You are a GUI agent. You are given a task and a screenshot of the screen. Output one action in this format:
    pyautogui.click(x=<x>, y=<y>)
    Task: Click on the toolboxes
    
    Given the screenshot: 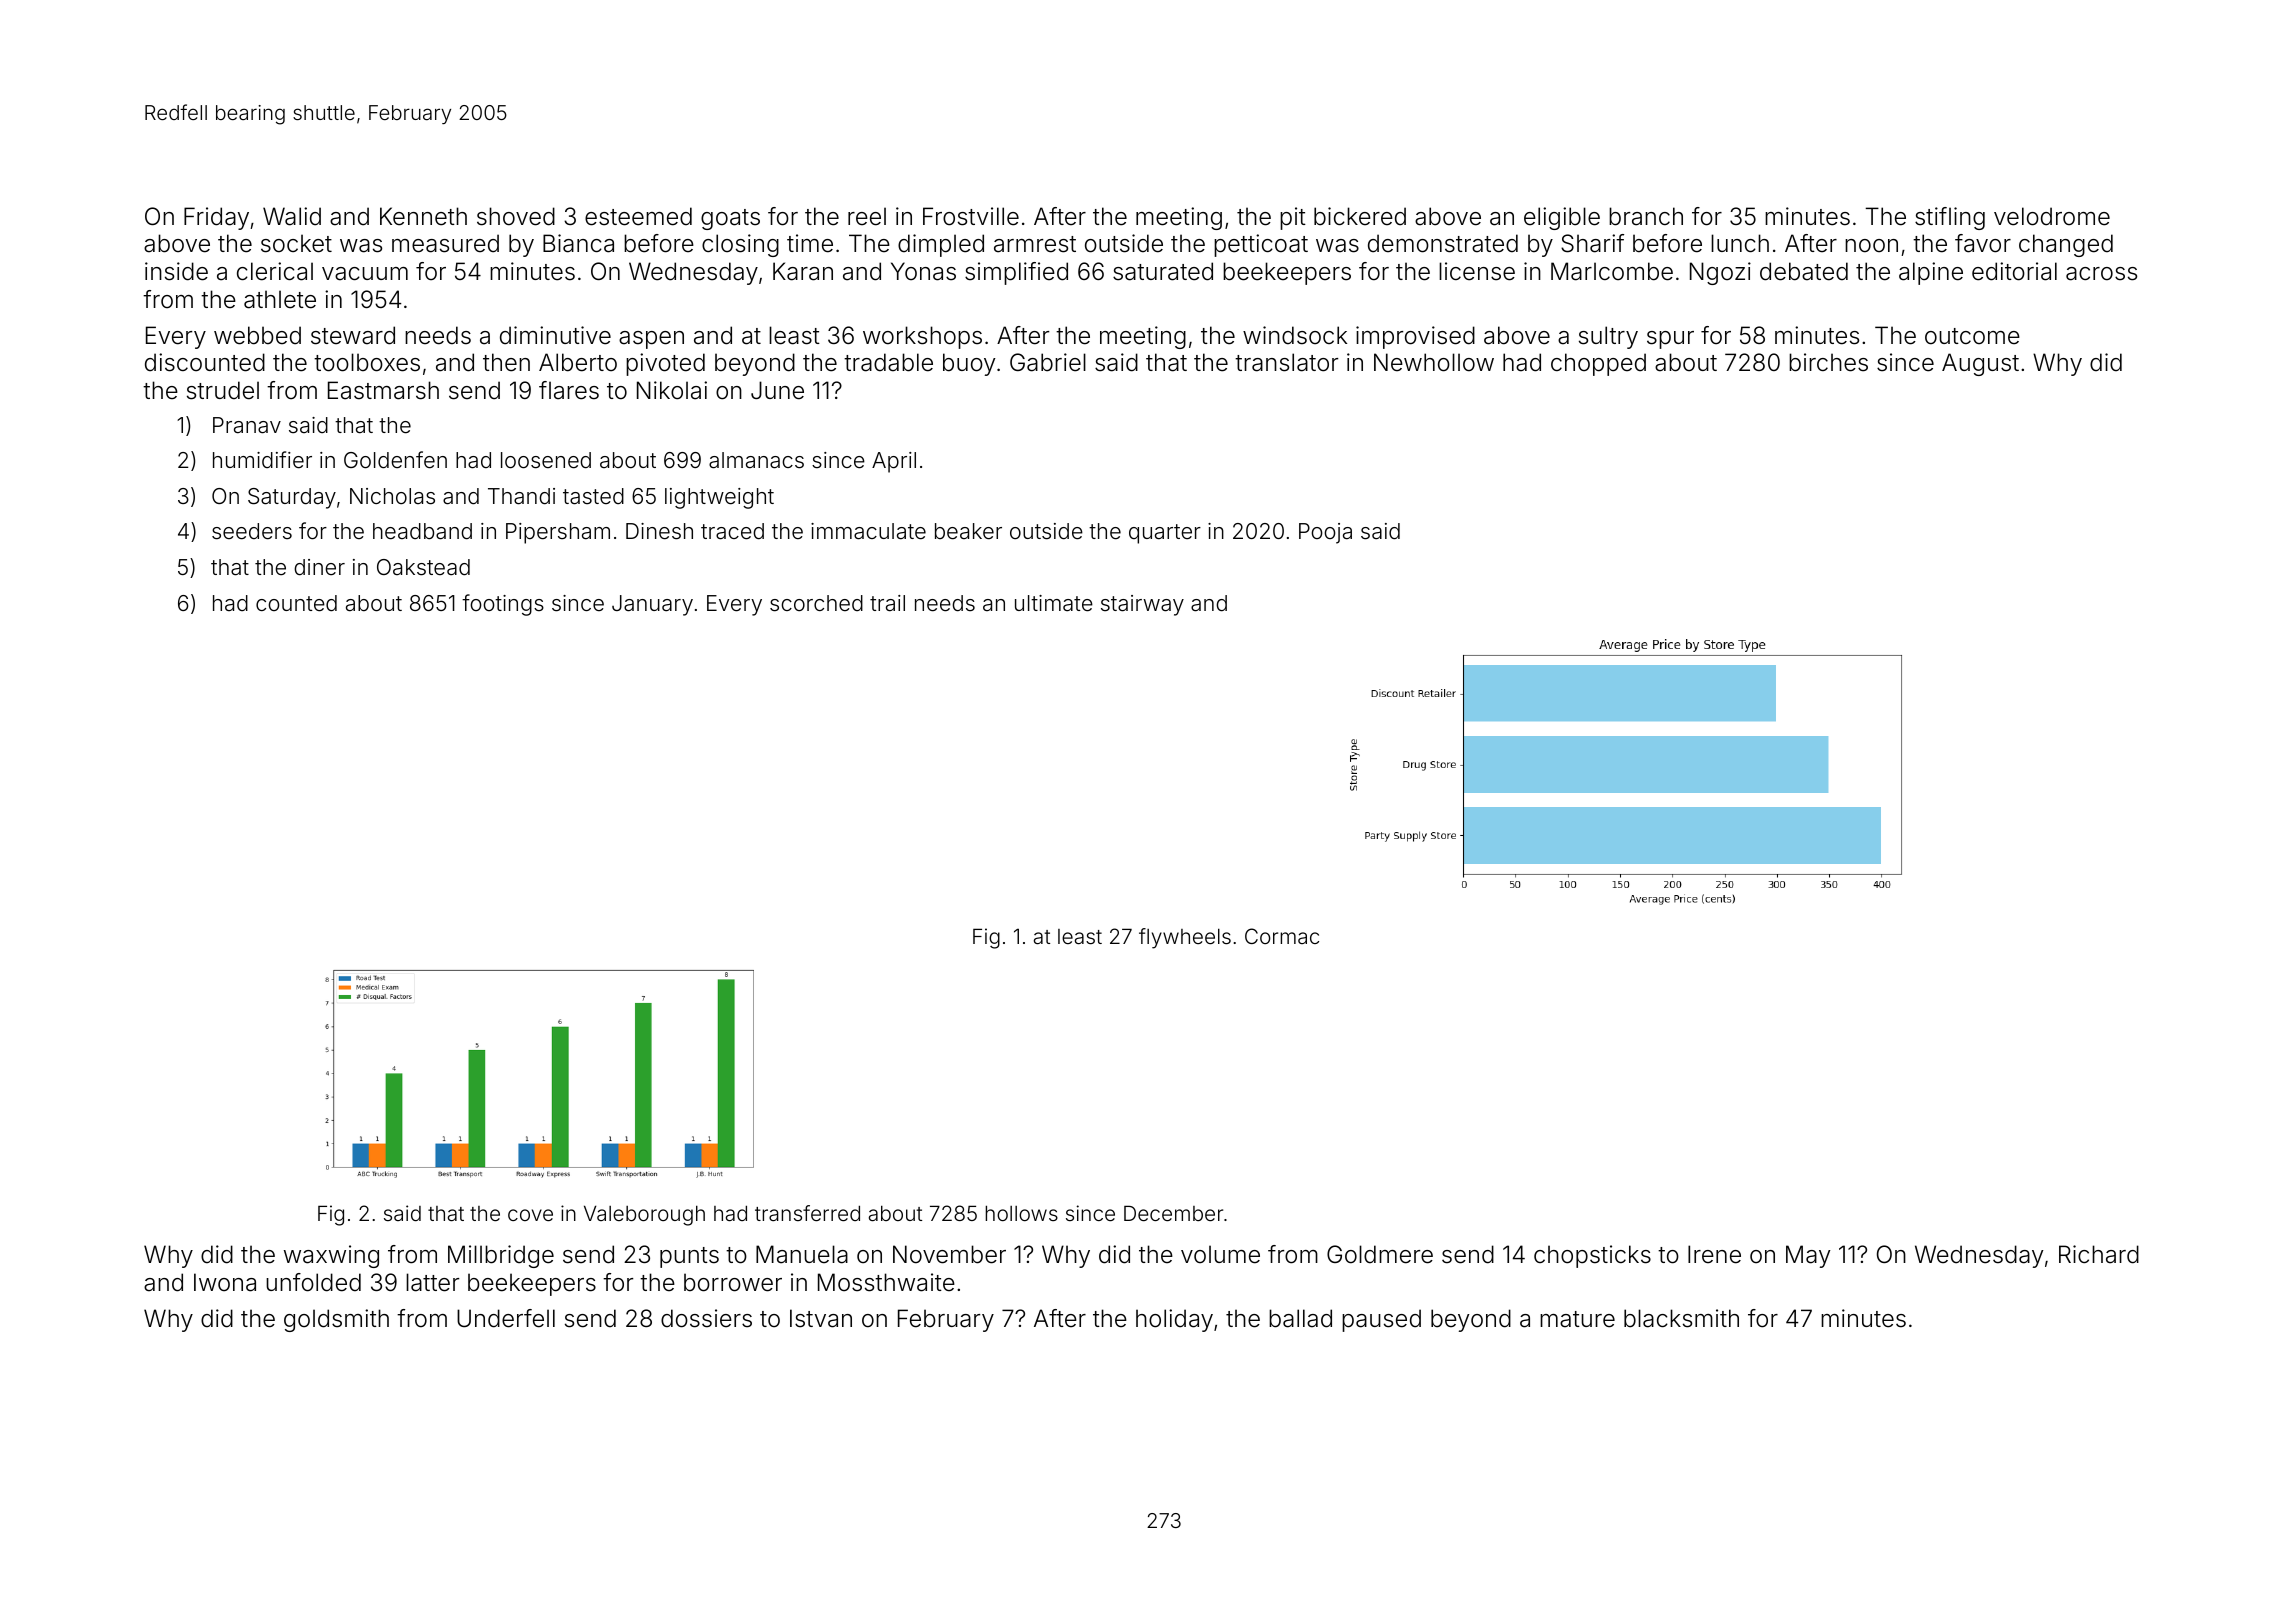 What is the action you would take?
    pyautogui.click(x=367, y=362)
